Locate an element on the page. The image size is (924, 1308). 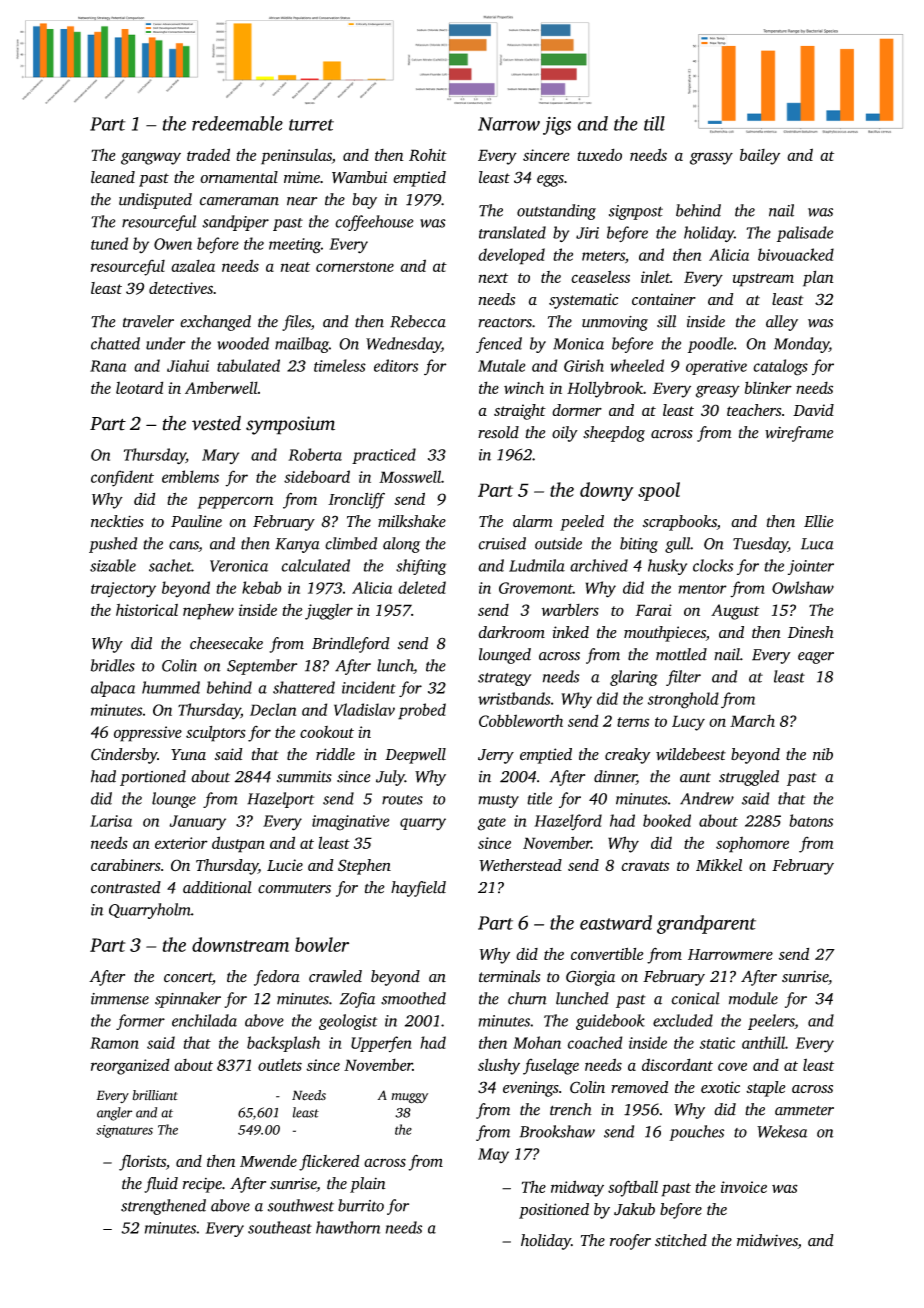
milkshake is located at coordinates (412, 521).
